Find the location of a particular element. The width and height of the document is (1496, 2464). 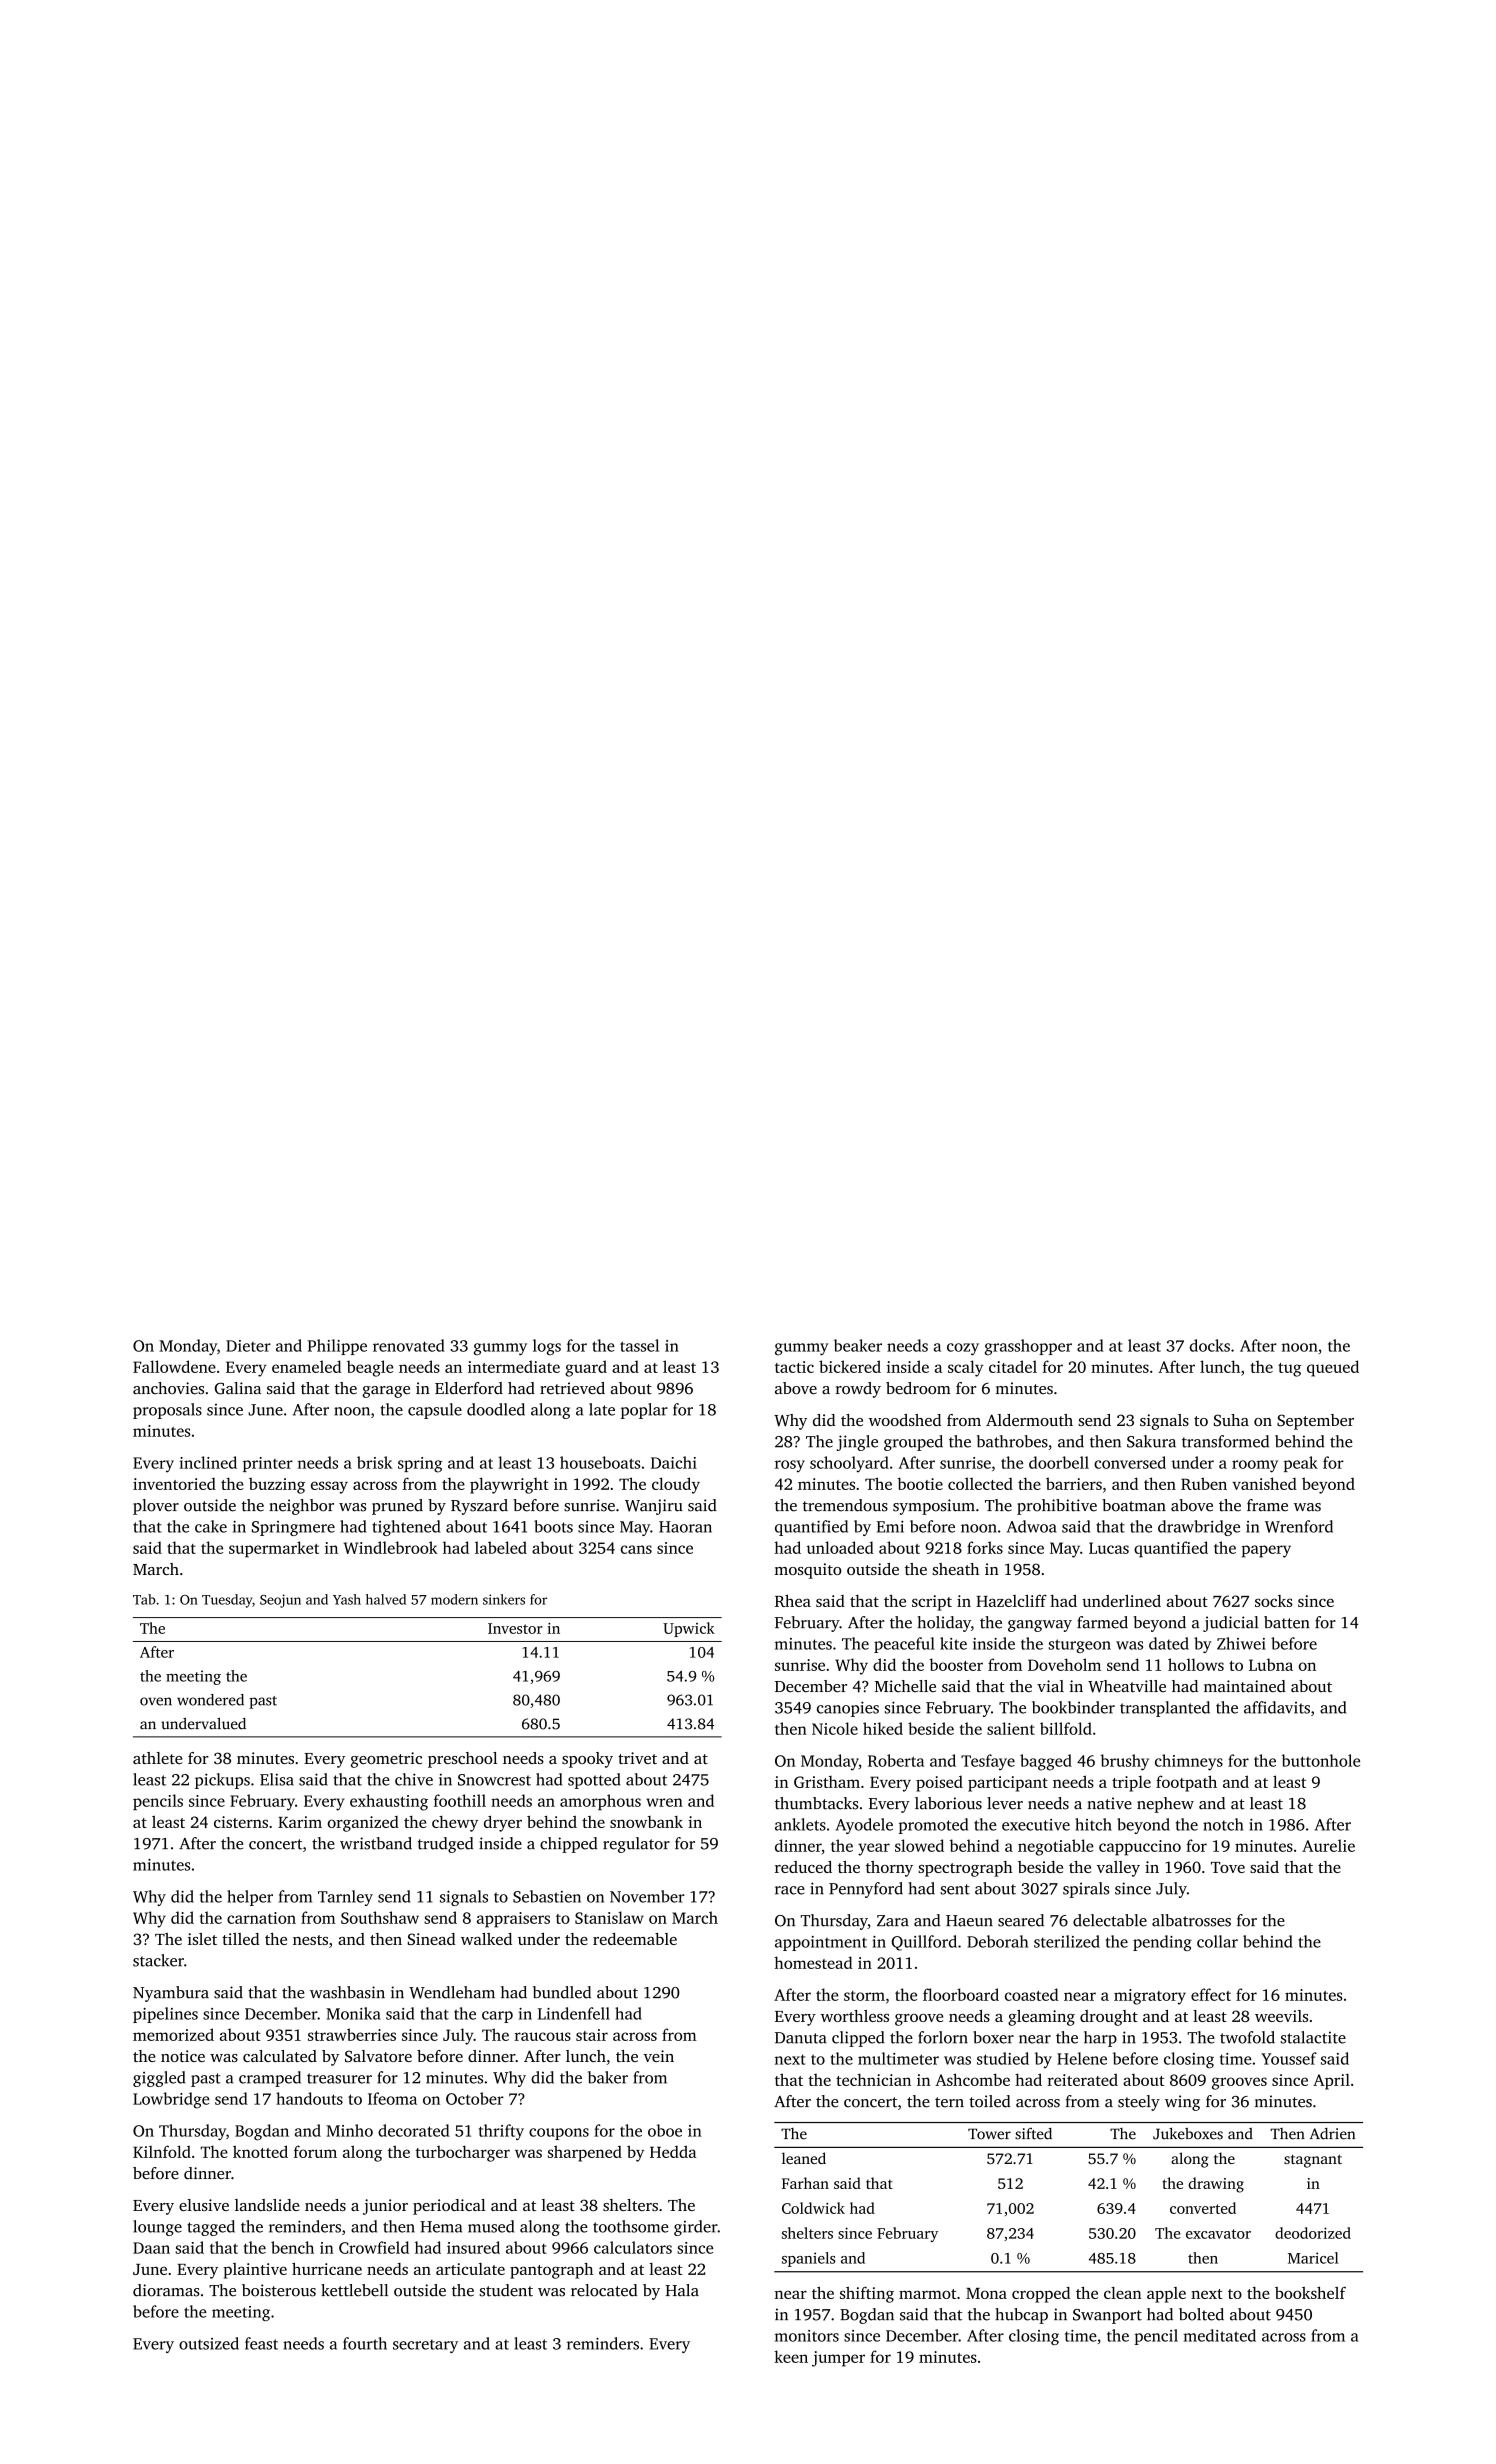

houseboats is located at coordinates (600, 1462).
